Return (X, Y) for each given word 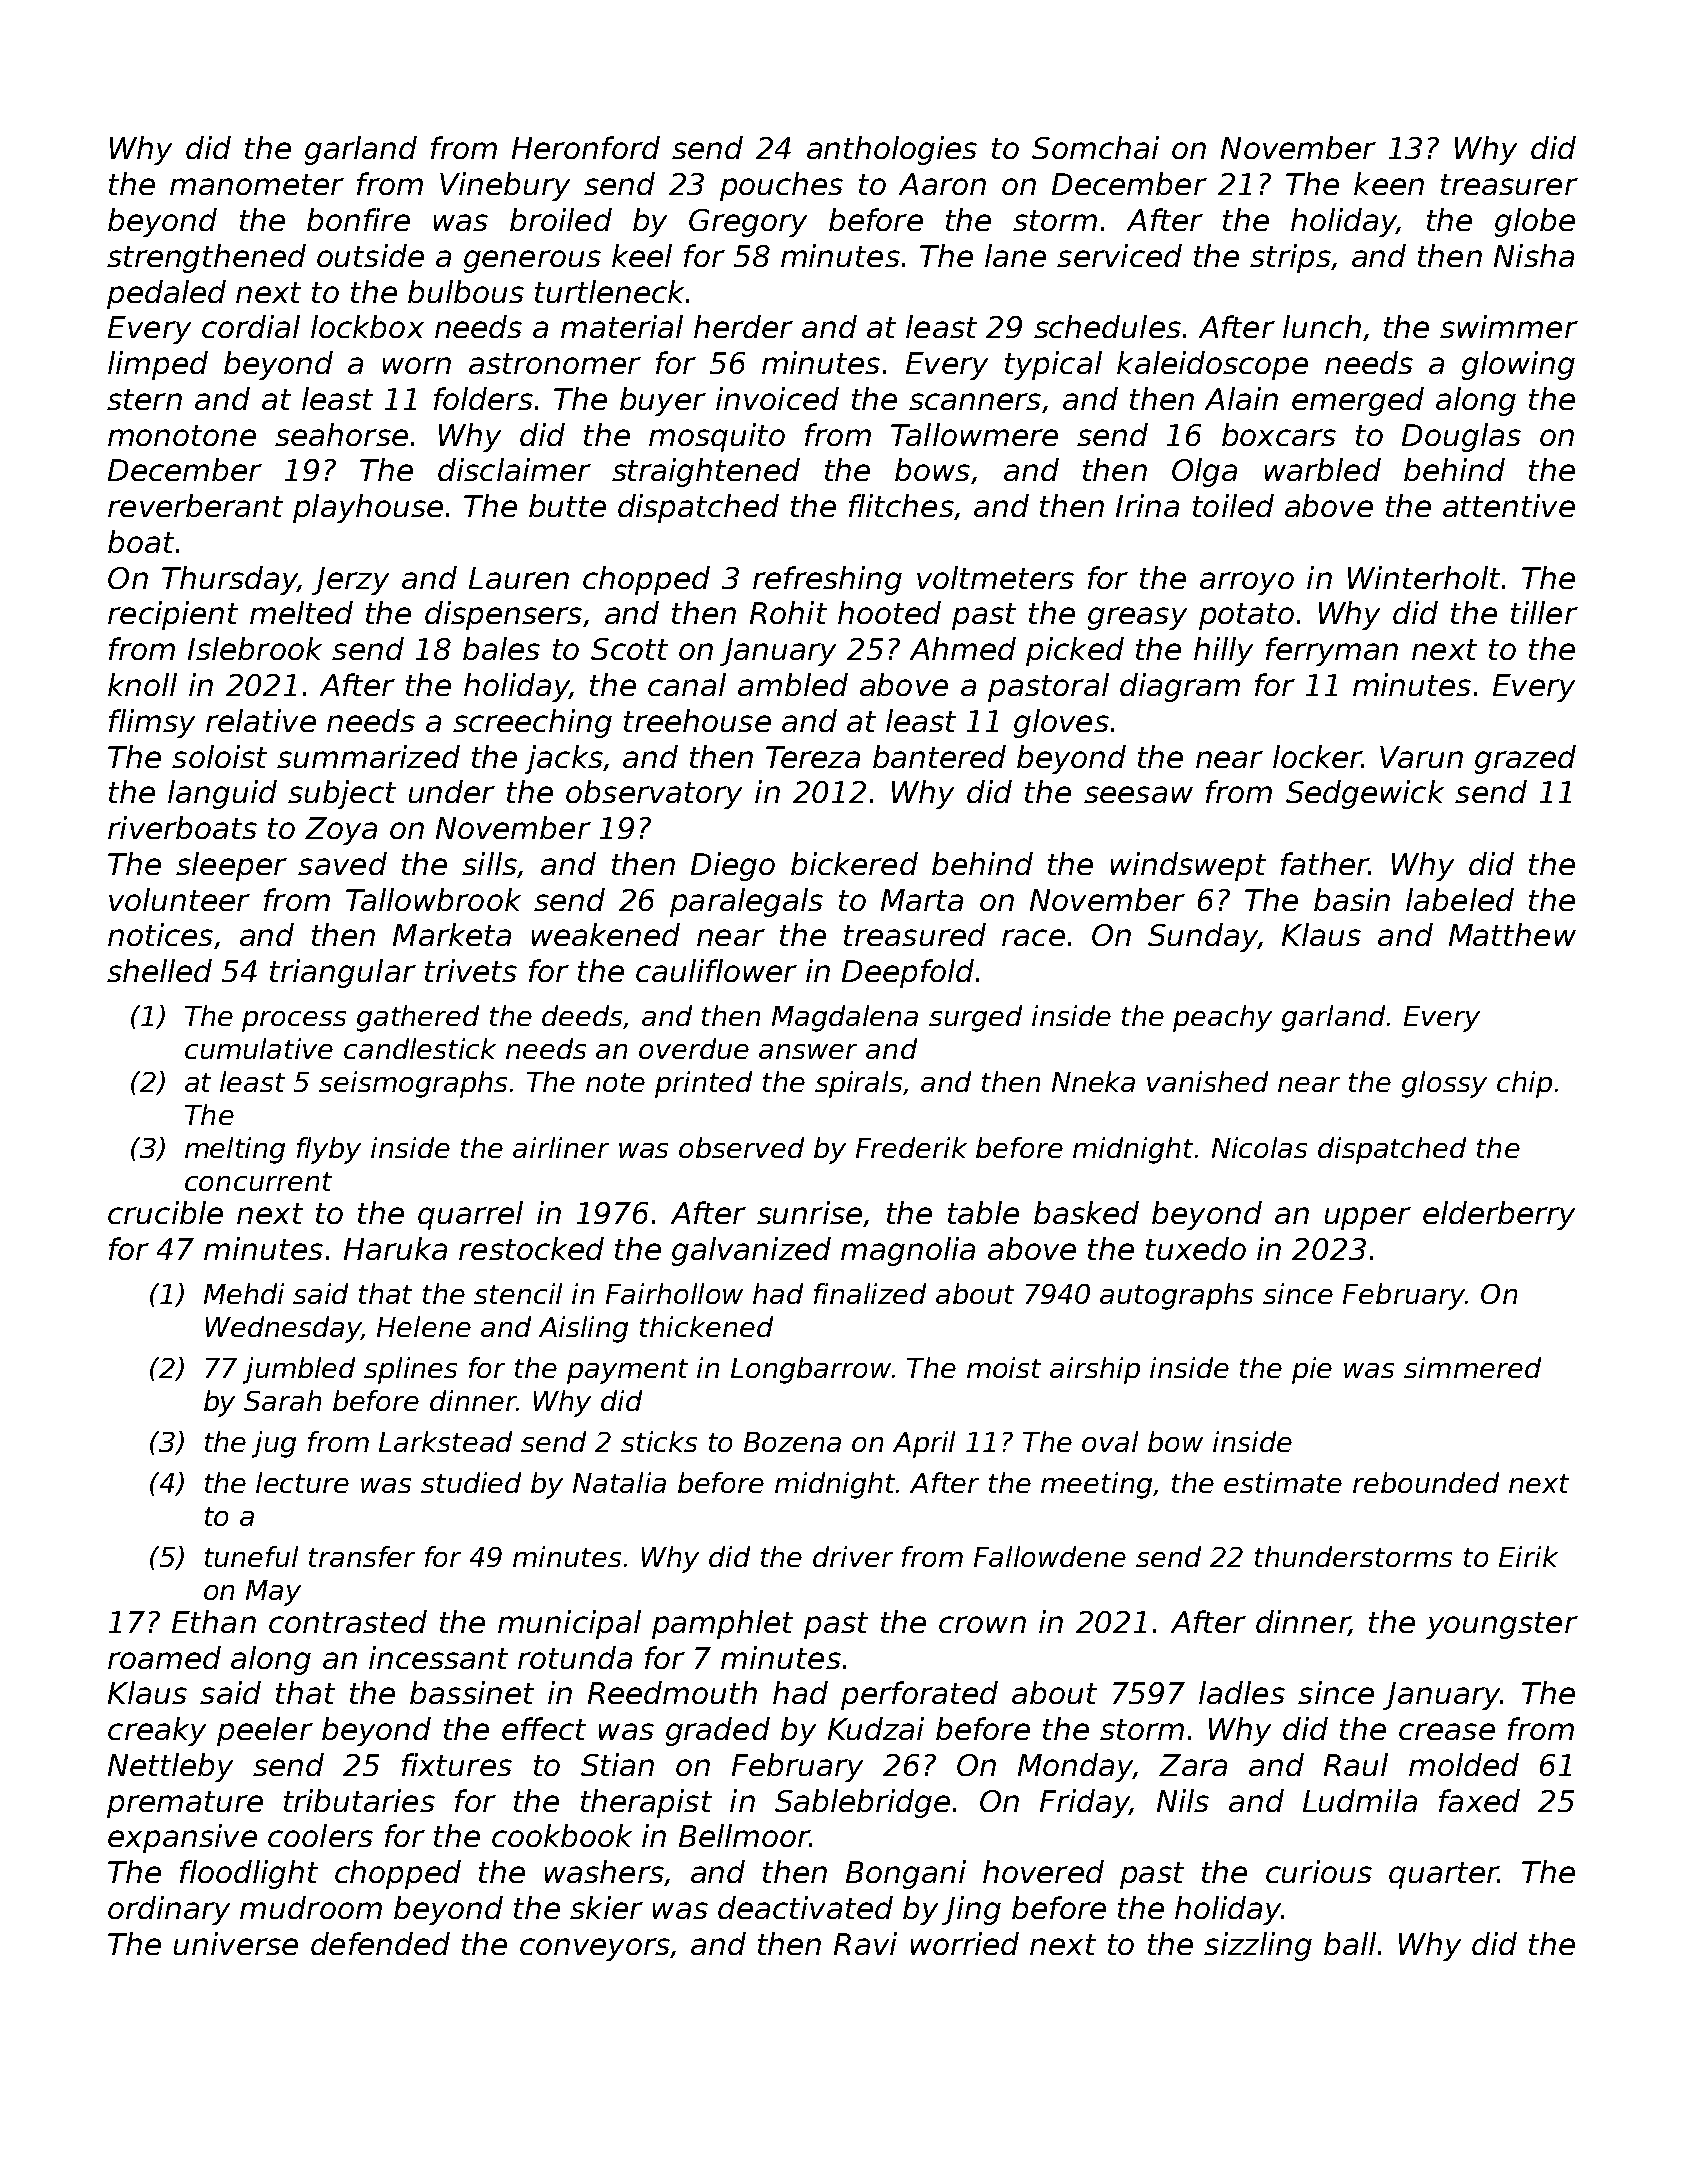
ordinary (169, 1910)
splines (410, 1370)
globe (1535, 222)
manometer (257, 184)
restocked (531, 1248)
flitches (901, 505)
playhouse (368, 508)
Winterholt (1424, 577)
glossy (1444, 1084)
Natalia (619, 1482)
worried (965, 1943)
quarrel (470, 1215)
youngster (1502, 1625)
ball (1350, 1943)
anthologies (892, 150)
